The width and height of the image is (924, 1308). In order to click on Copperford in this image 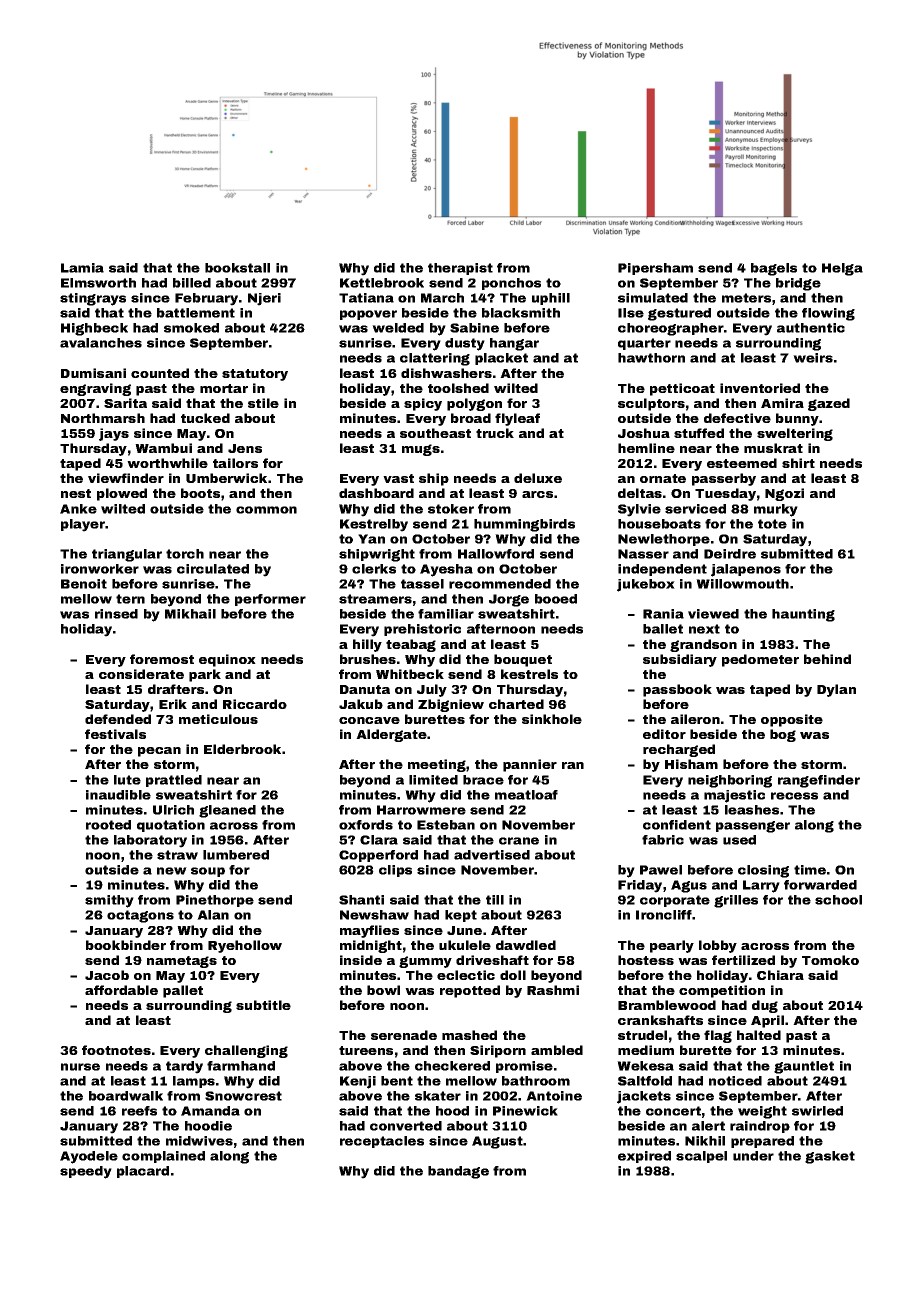, I will do `click(378, 856)`.
